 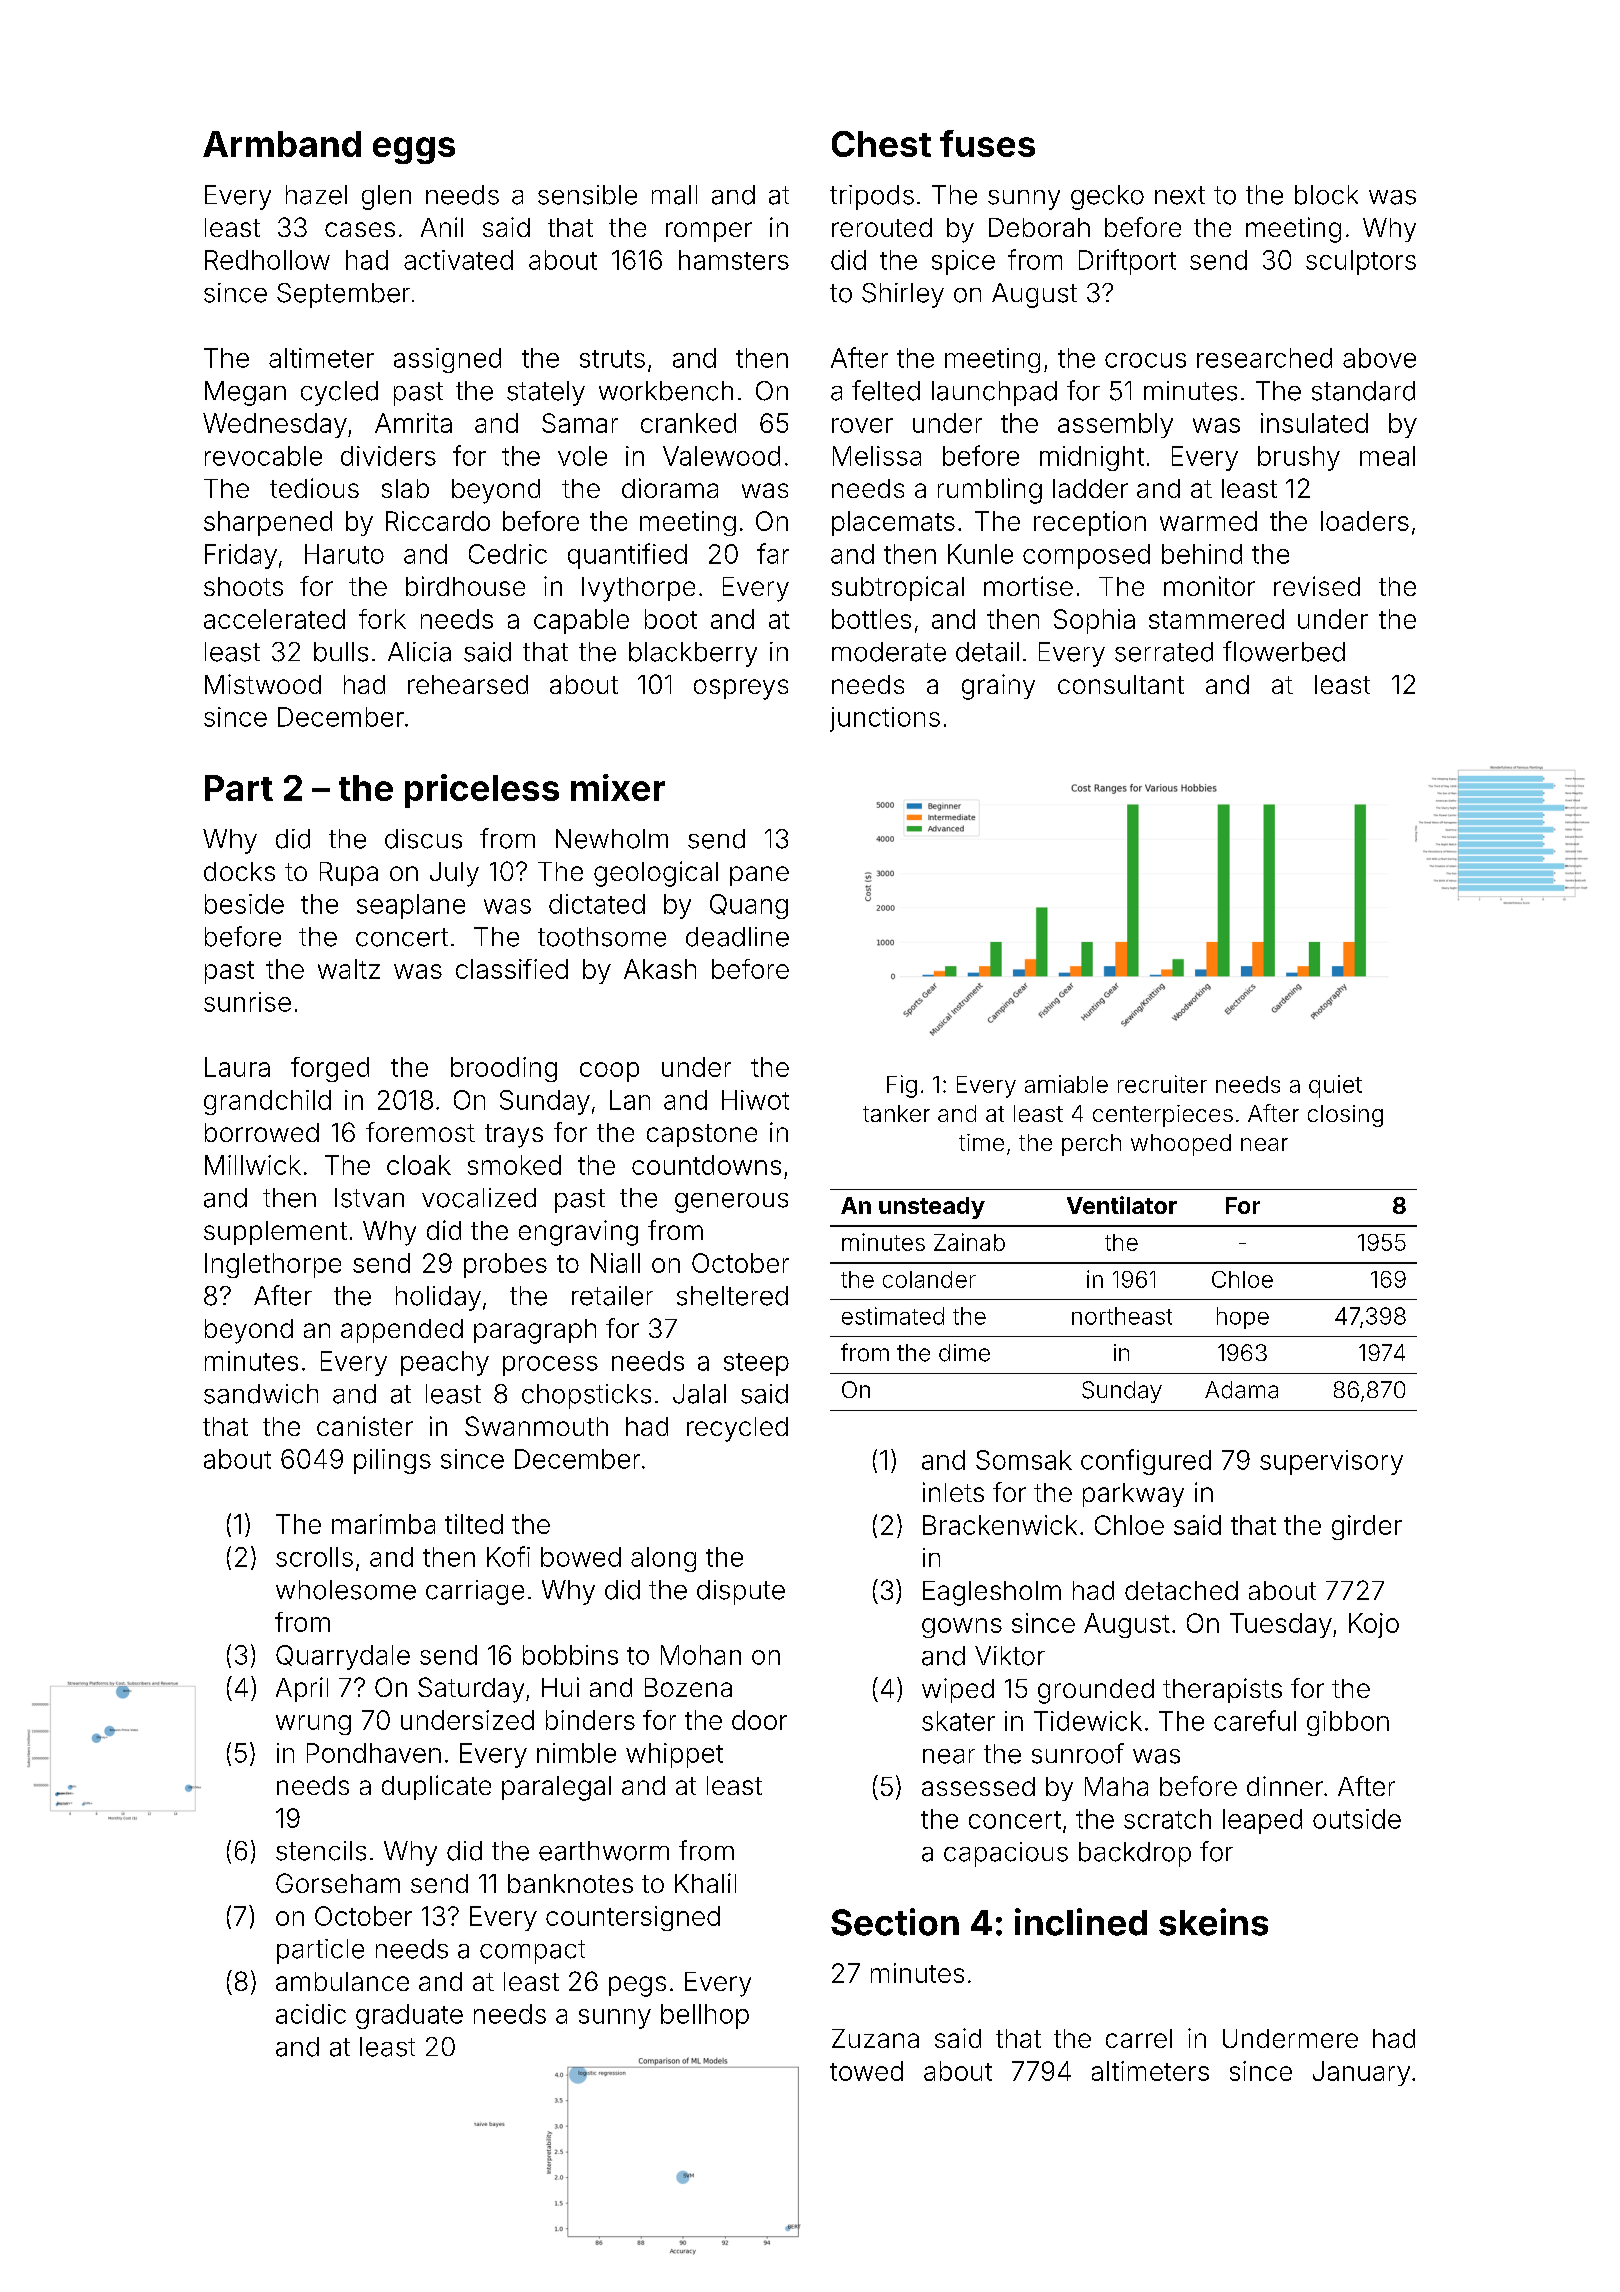 What do you see at coordinates (282, 144) in the screenshot?
I see `Armband` at bounding box center [282, 144].
